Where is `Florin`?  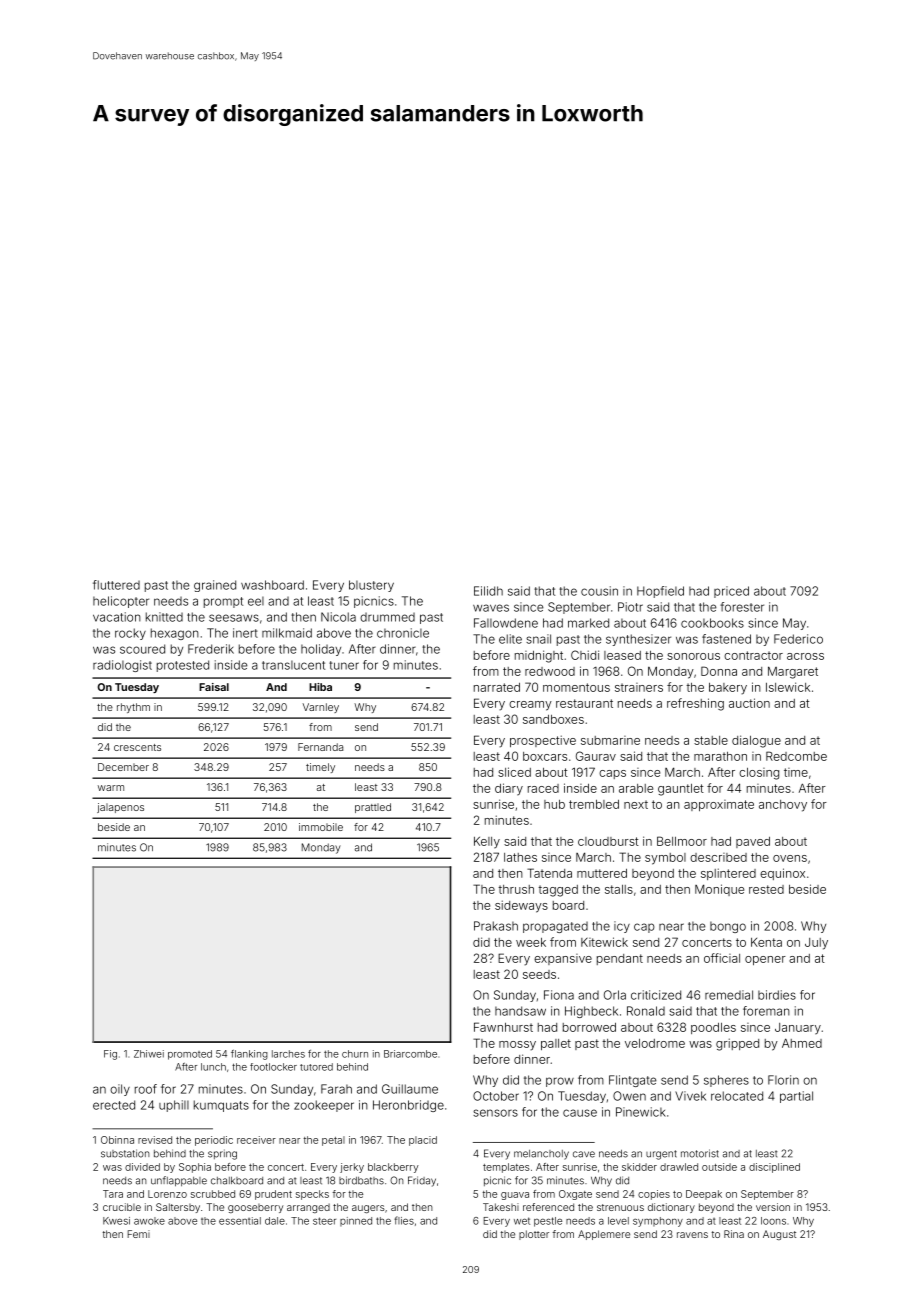
Florin is located at coordinates (783, 1080).
